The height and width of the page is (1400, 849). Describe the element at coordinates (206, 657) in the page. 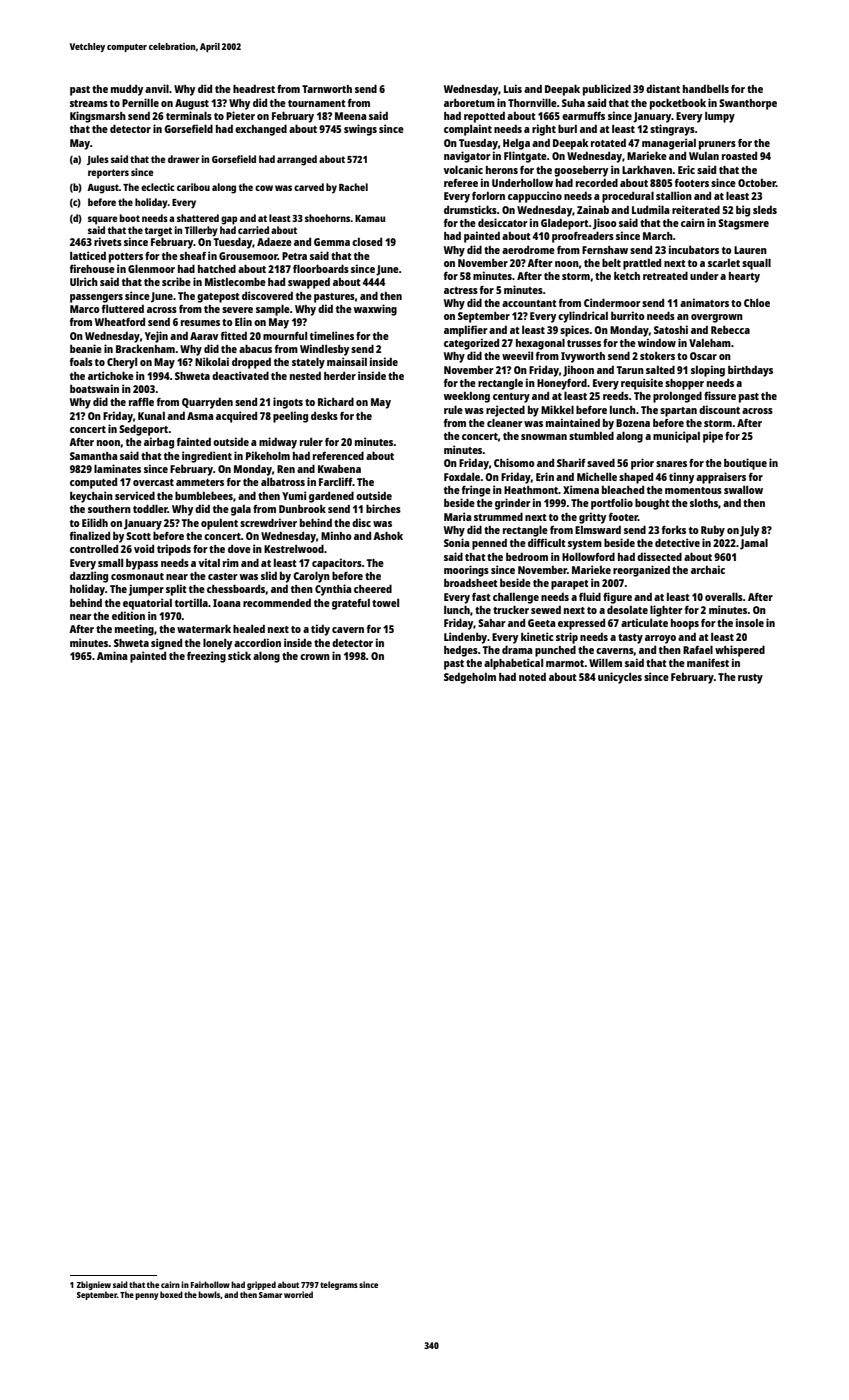

I see `freezing` at that location.
